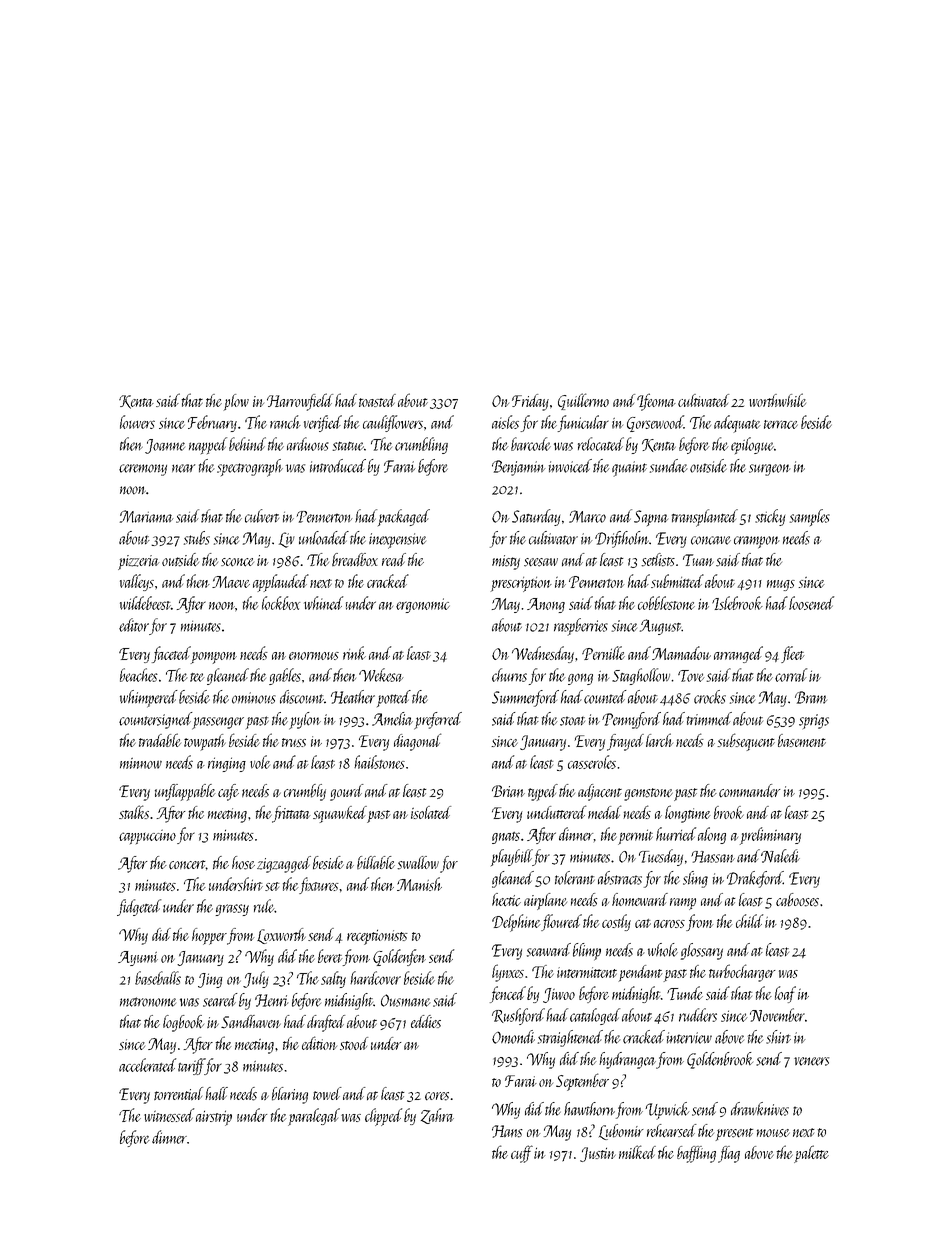  Describe the element at coordinates (214, 1118) in the screenshot. I see `airstrip` at that location.
